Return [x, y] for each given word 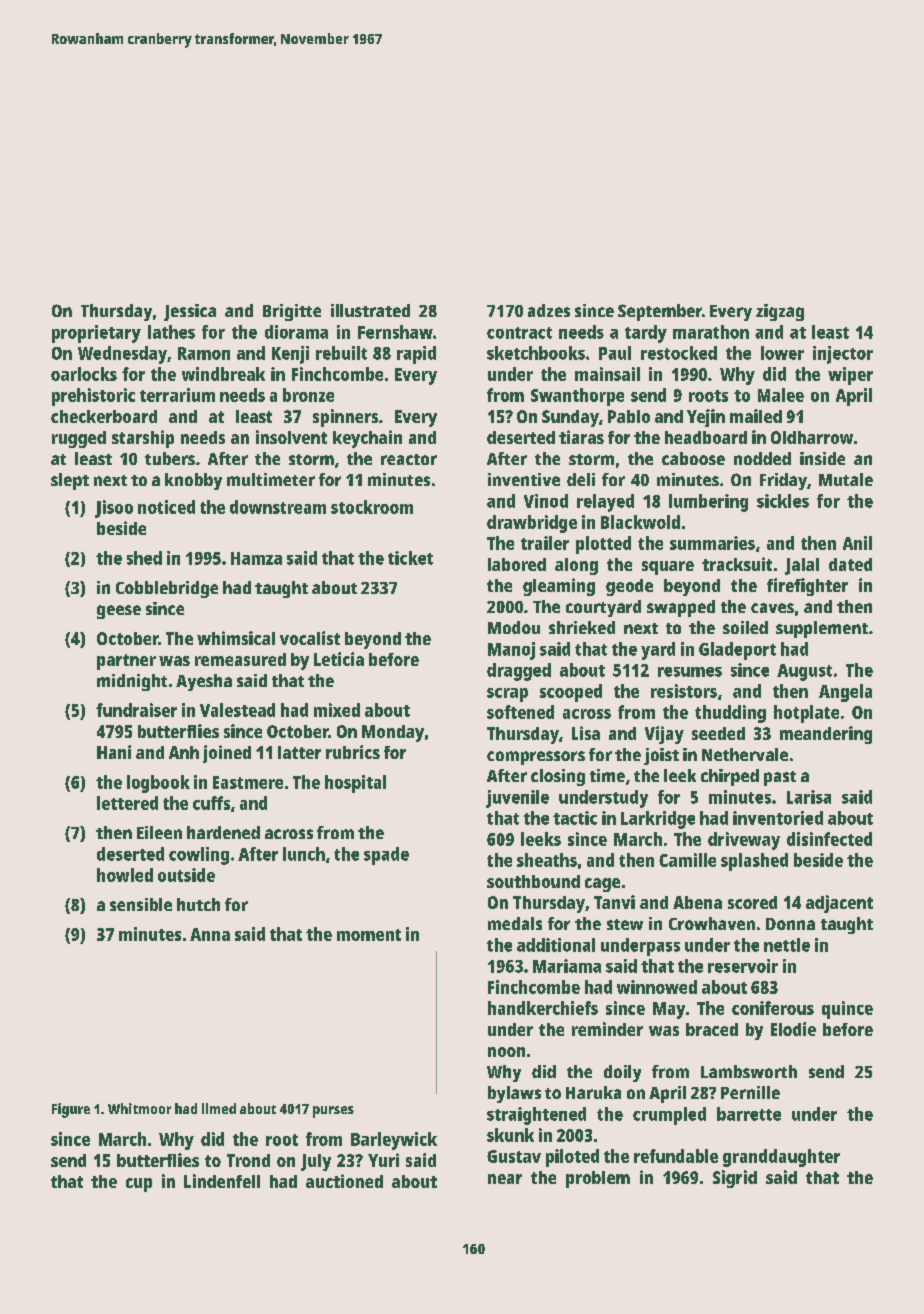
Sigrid [735, 1179]
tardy [646, 334]
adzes [549, 310]
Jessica [190, 312]
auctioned [344, 1181]
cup [139, 1185]
